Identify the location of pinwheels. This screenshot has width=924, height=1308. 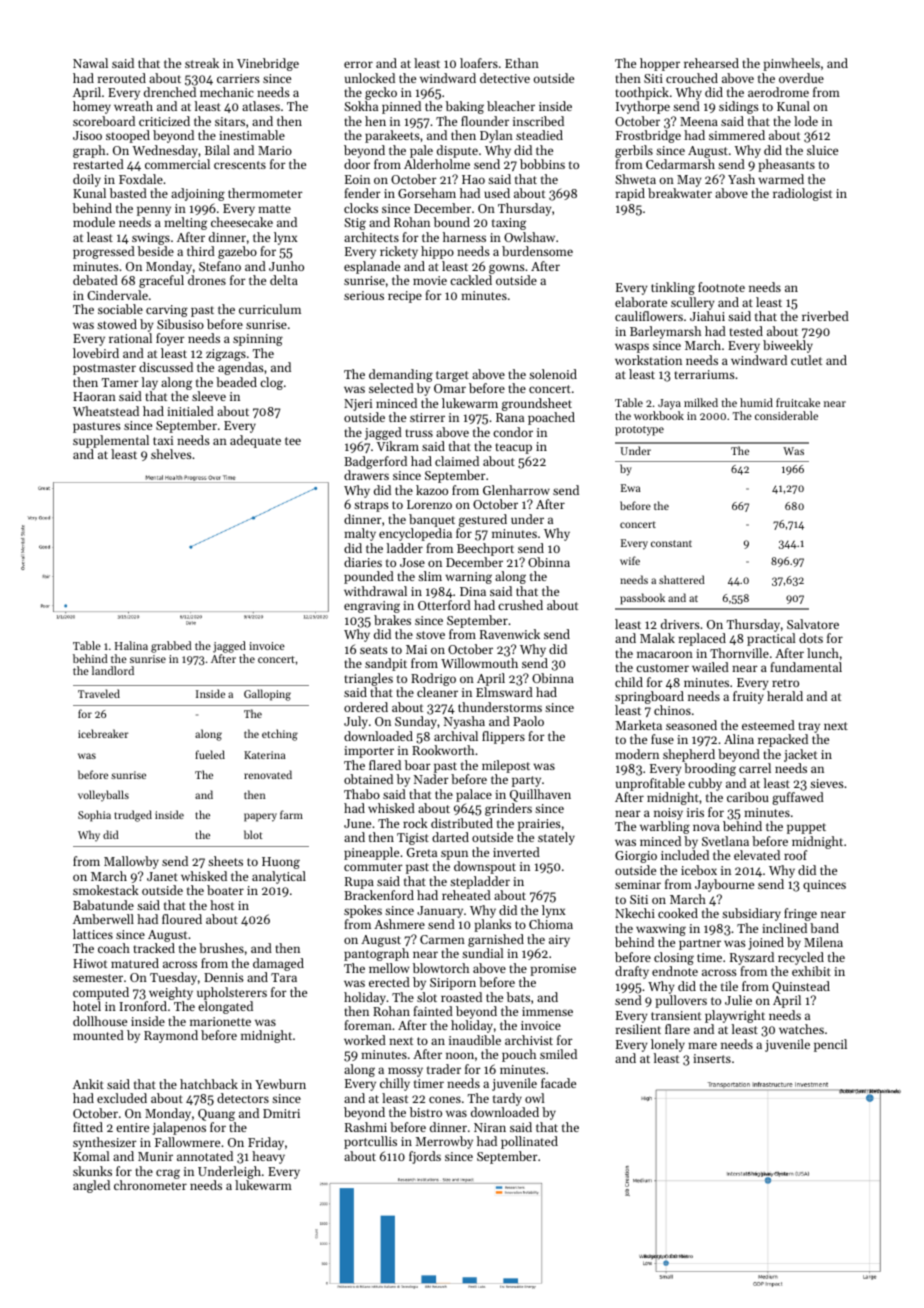
(791, 64).
